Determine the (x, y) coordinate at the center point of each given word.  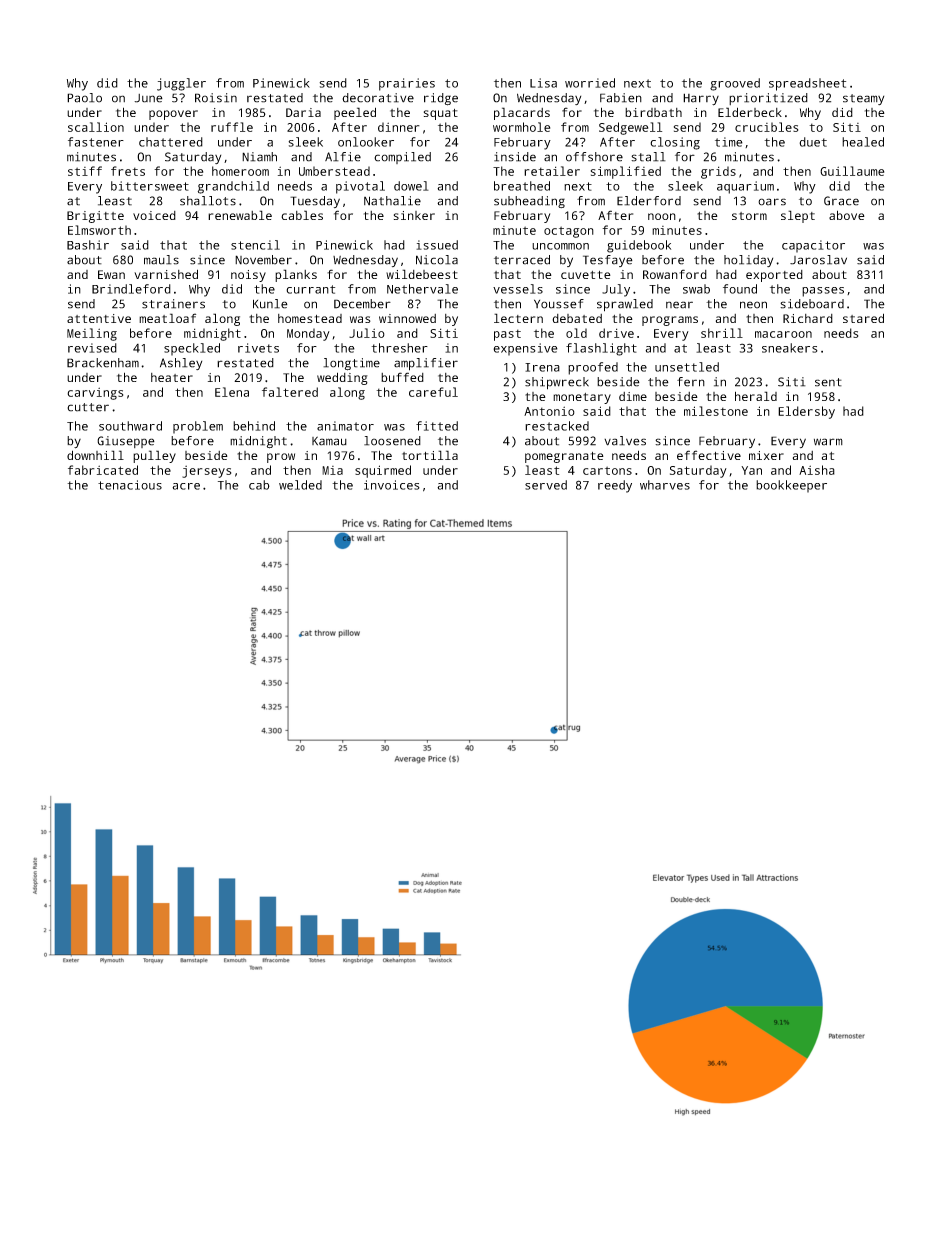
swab (696, 289)
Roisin (216, 98)
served (546, 485)
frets (128, 171)
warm (828, 442)
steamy (863, 99)
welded (300, 485)
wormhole (521, 127)
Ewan (111, 274)
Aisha (817, 470)
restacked (557, 426)
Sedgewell (630, 128)
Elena (232, 392)
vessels (518, 289)
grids (718, 172)
